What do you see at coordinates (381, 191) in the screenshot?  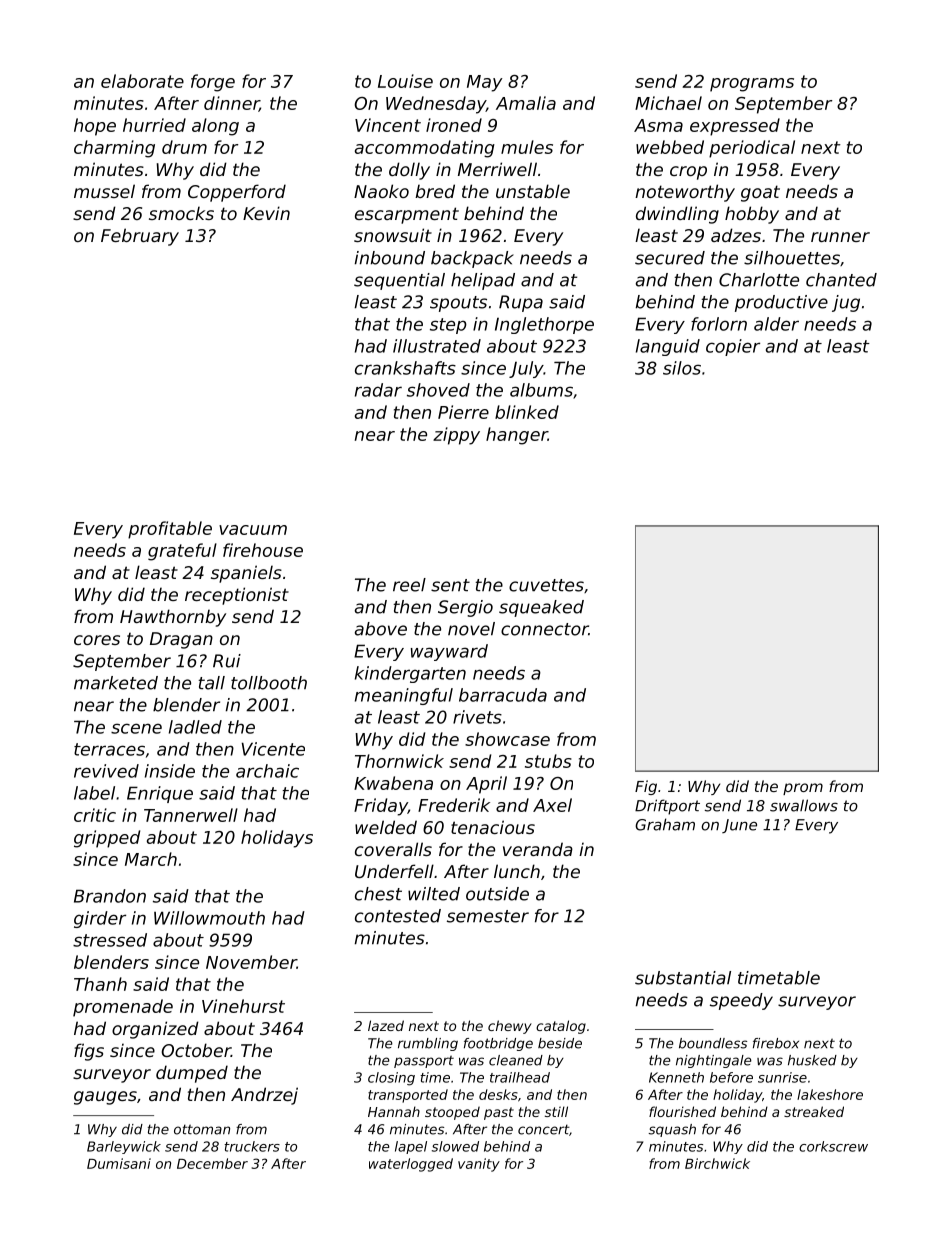 I see `Naoko` at bounding box center [381, 191].
